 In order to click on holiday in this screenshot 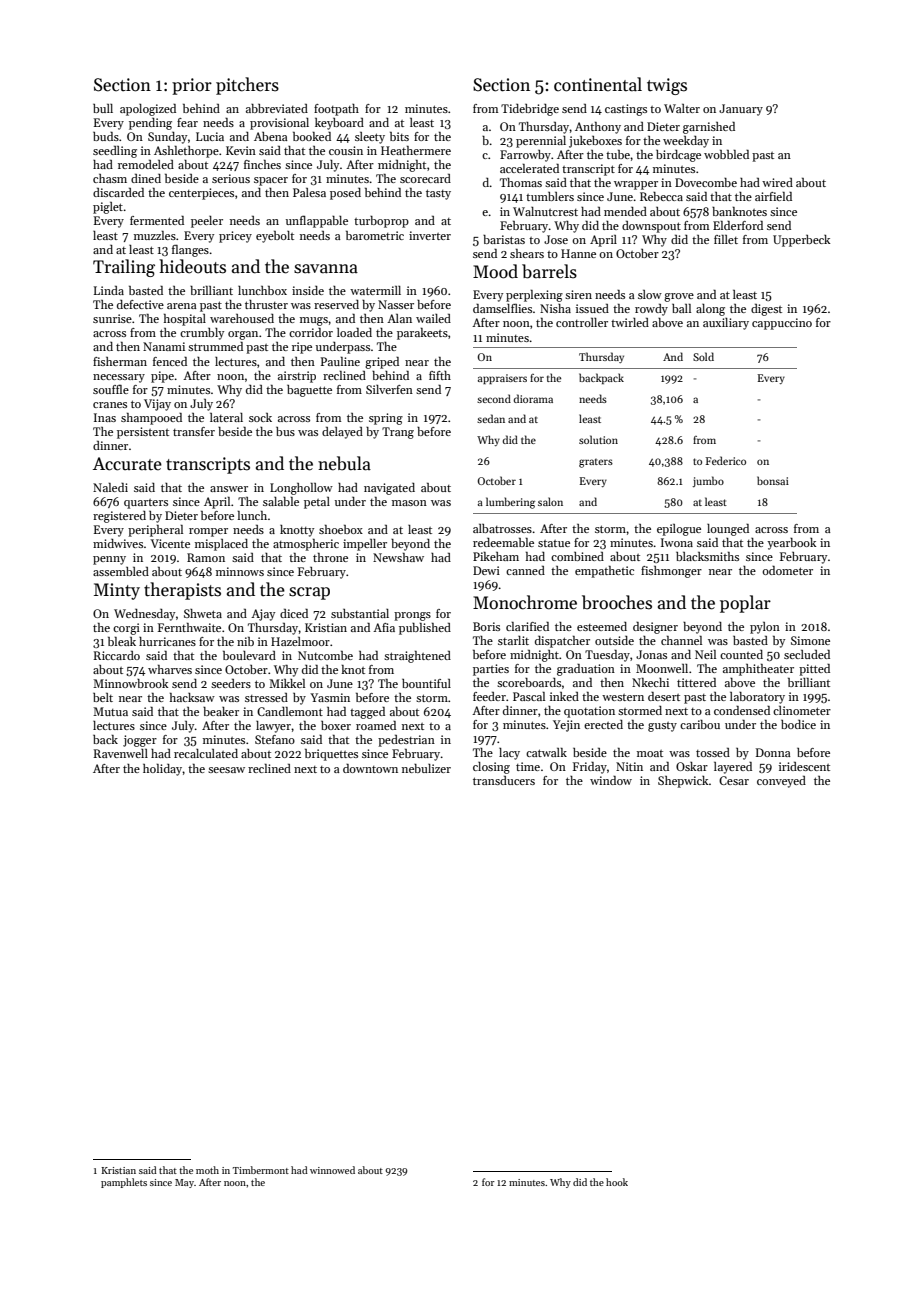, I will do `click(163, 770)`.
